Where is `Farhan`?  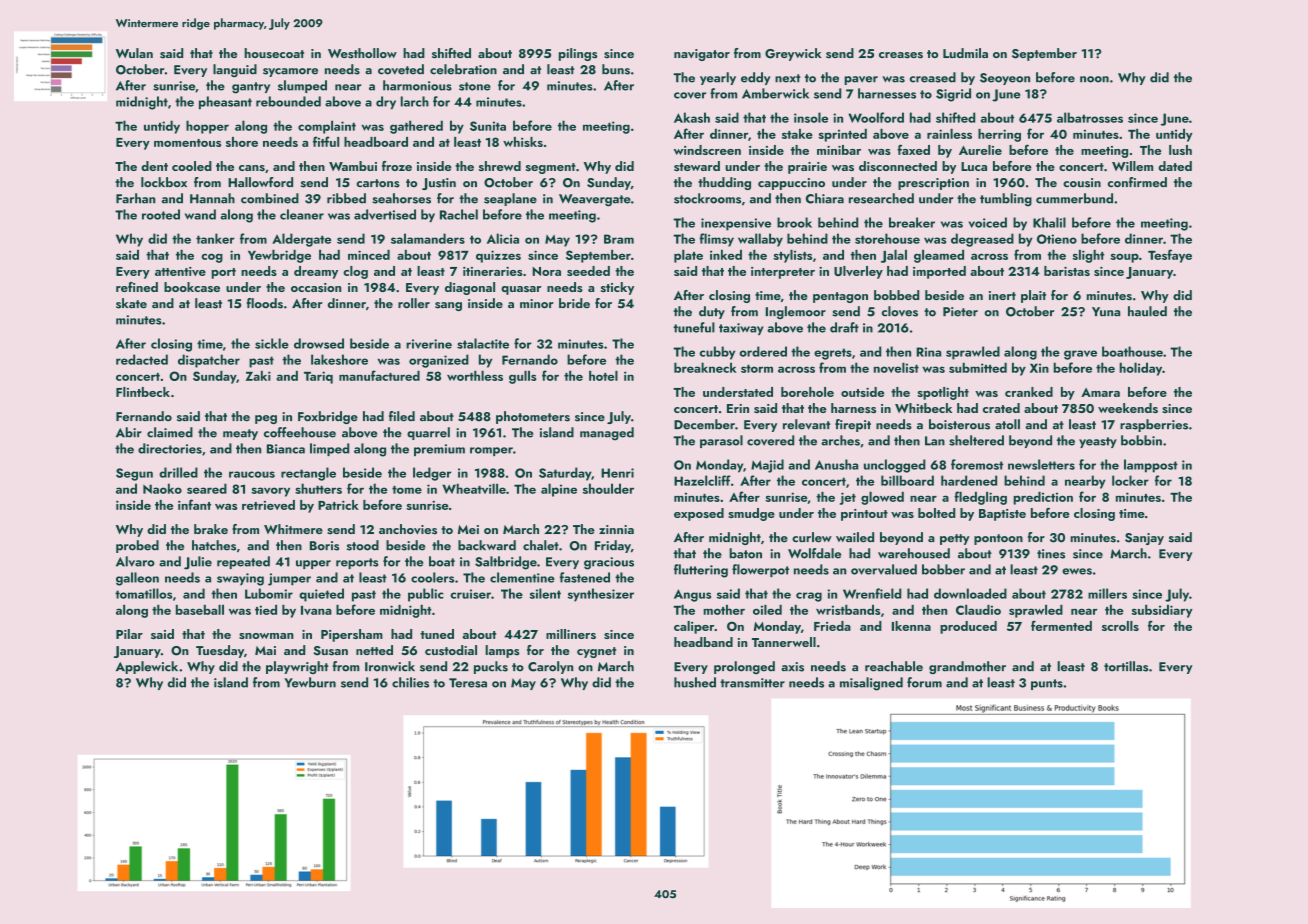 Farhan is located at coordinates (135, 198).
